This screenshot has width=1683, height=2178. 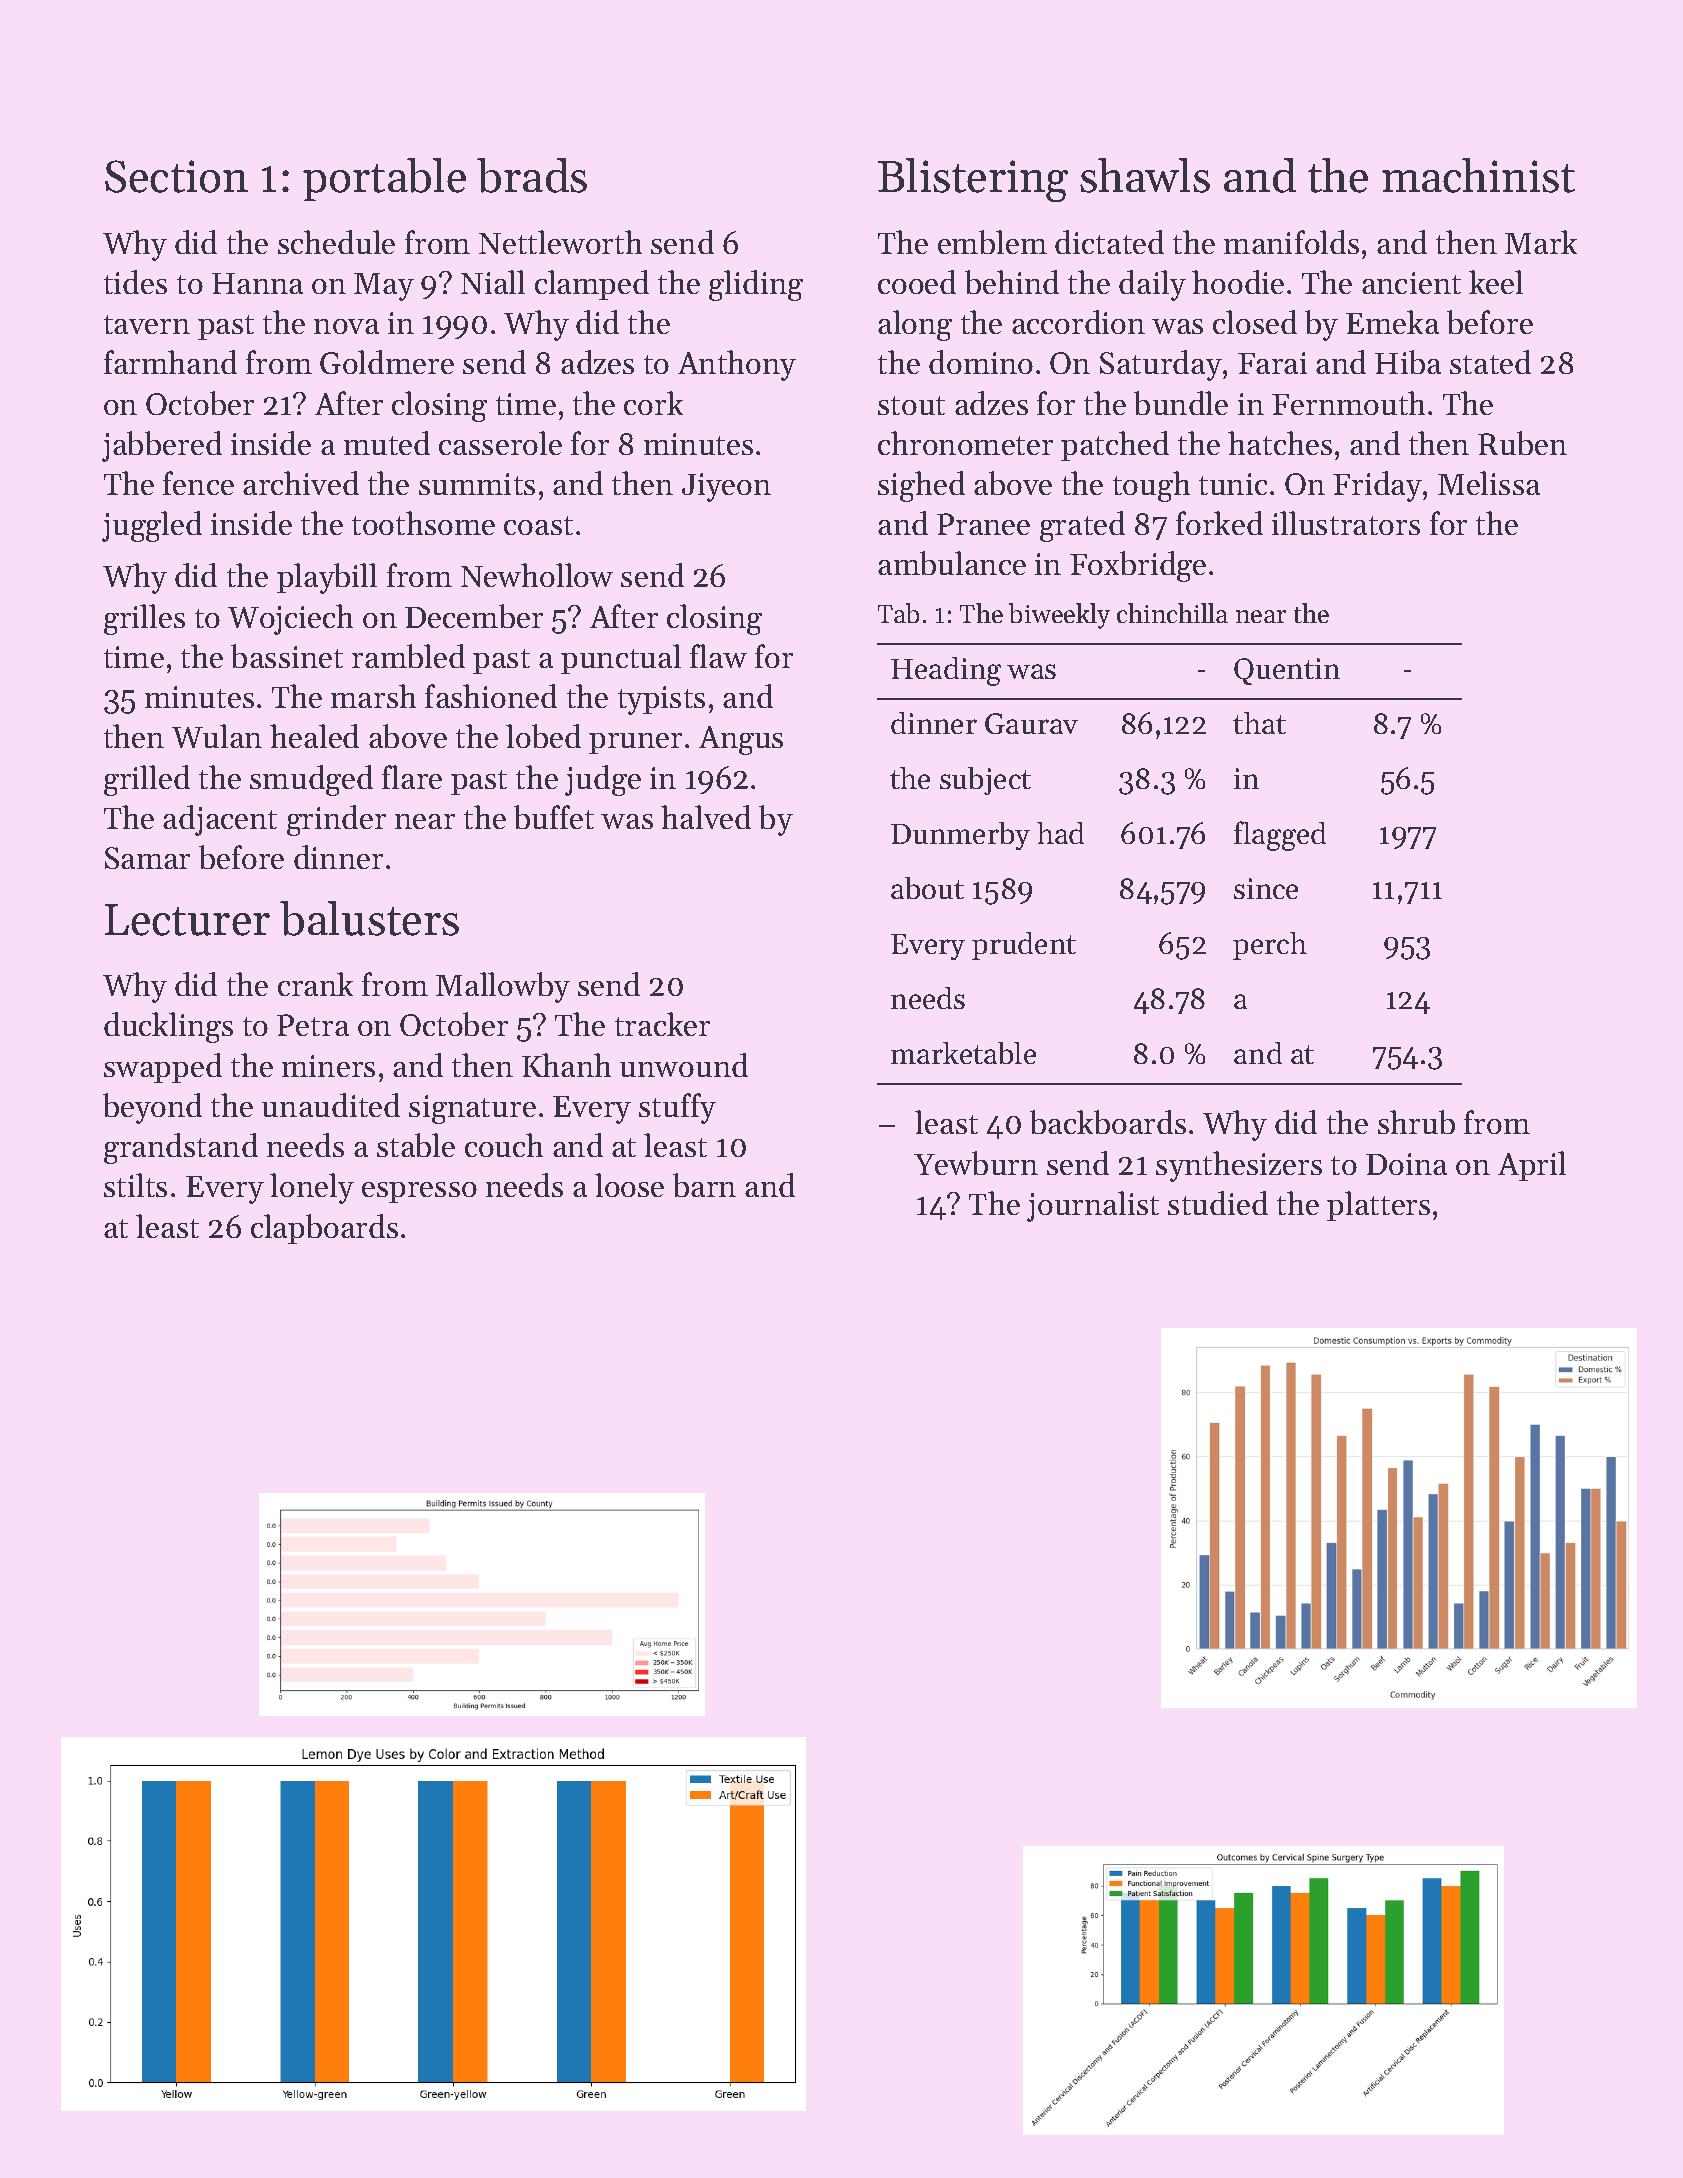 What do you see at coordinates (737, 365) in the screenshot?
I see `Anthony` at bounding box center [737, 365].
